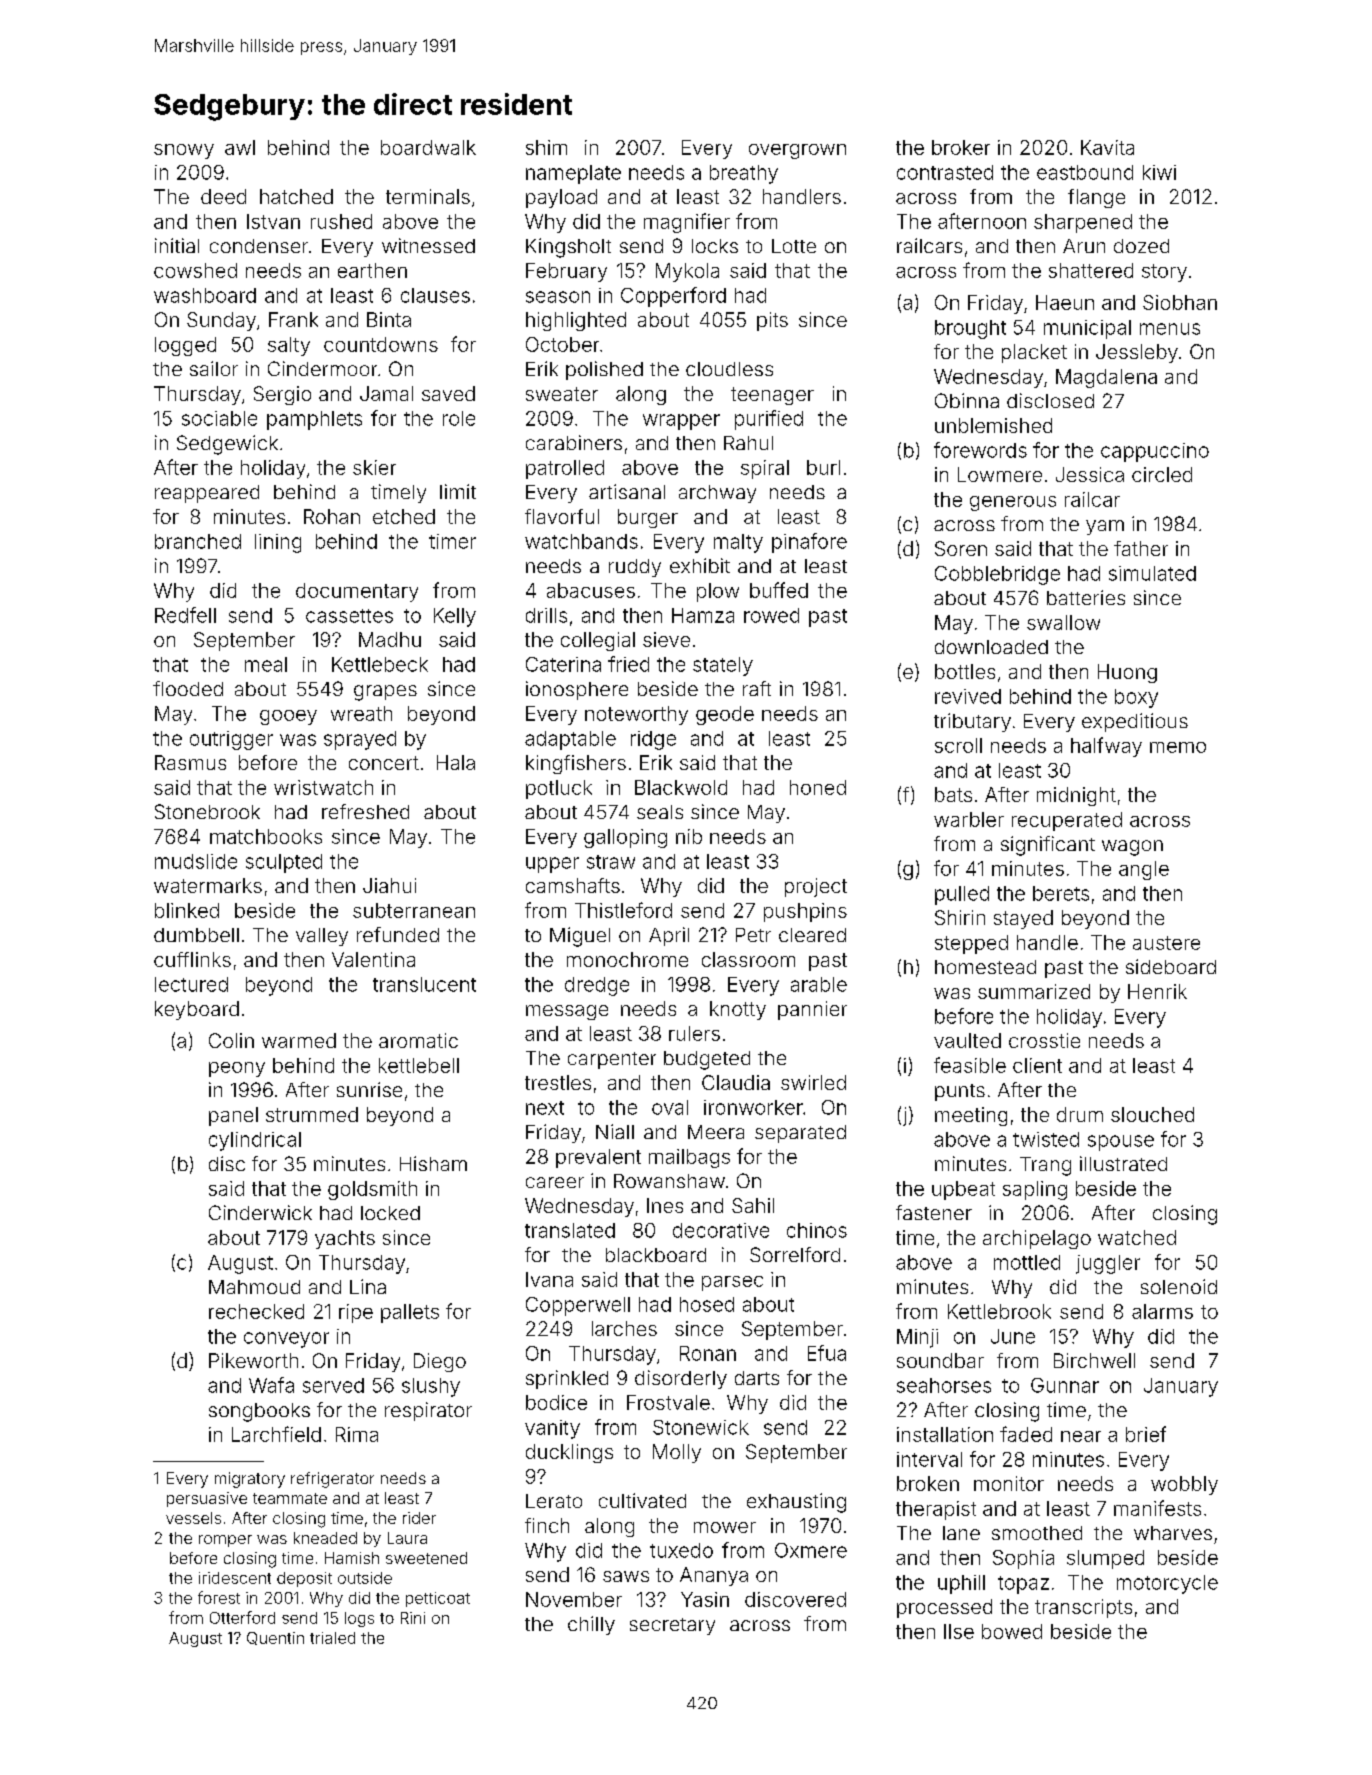 The height and width of the document is (1775, 1372). What do you see at coordinates (577, 690) in the document?
I see `ionosphere` at bounding box center [577, 690].
